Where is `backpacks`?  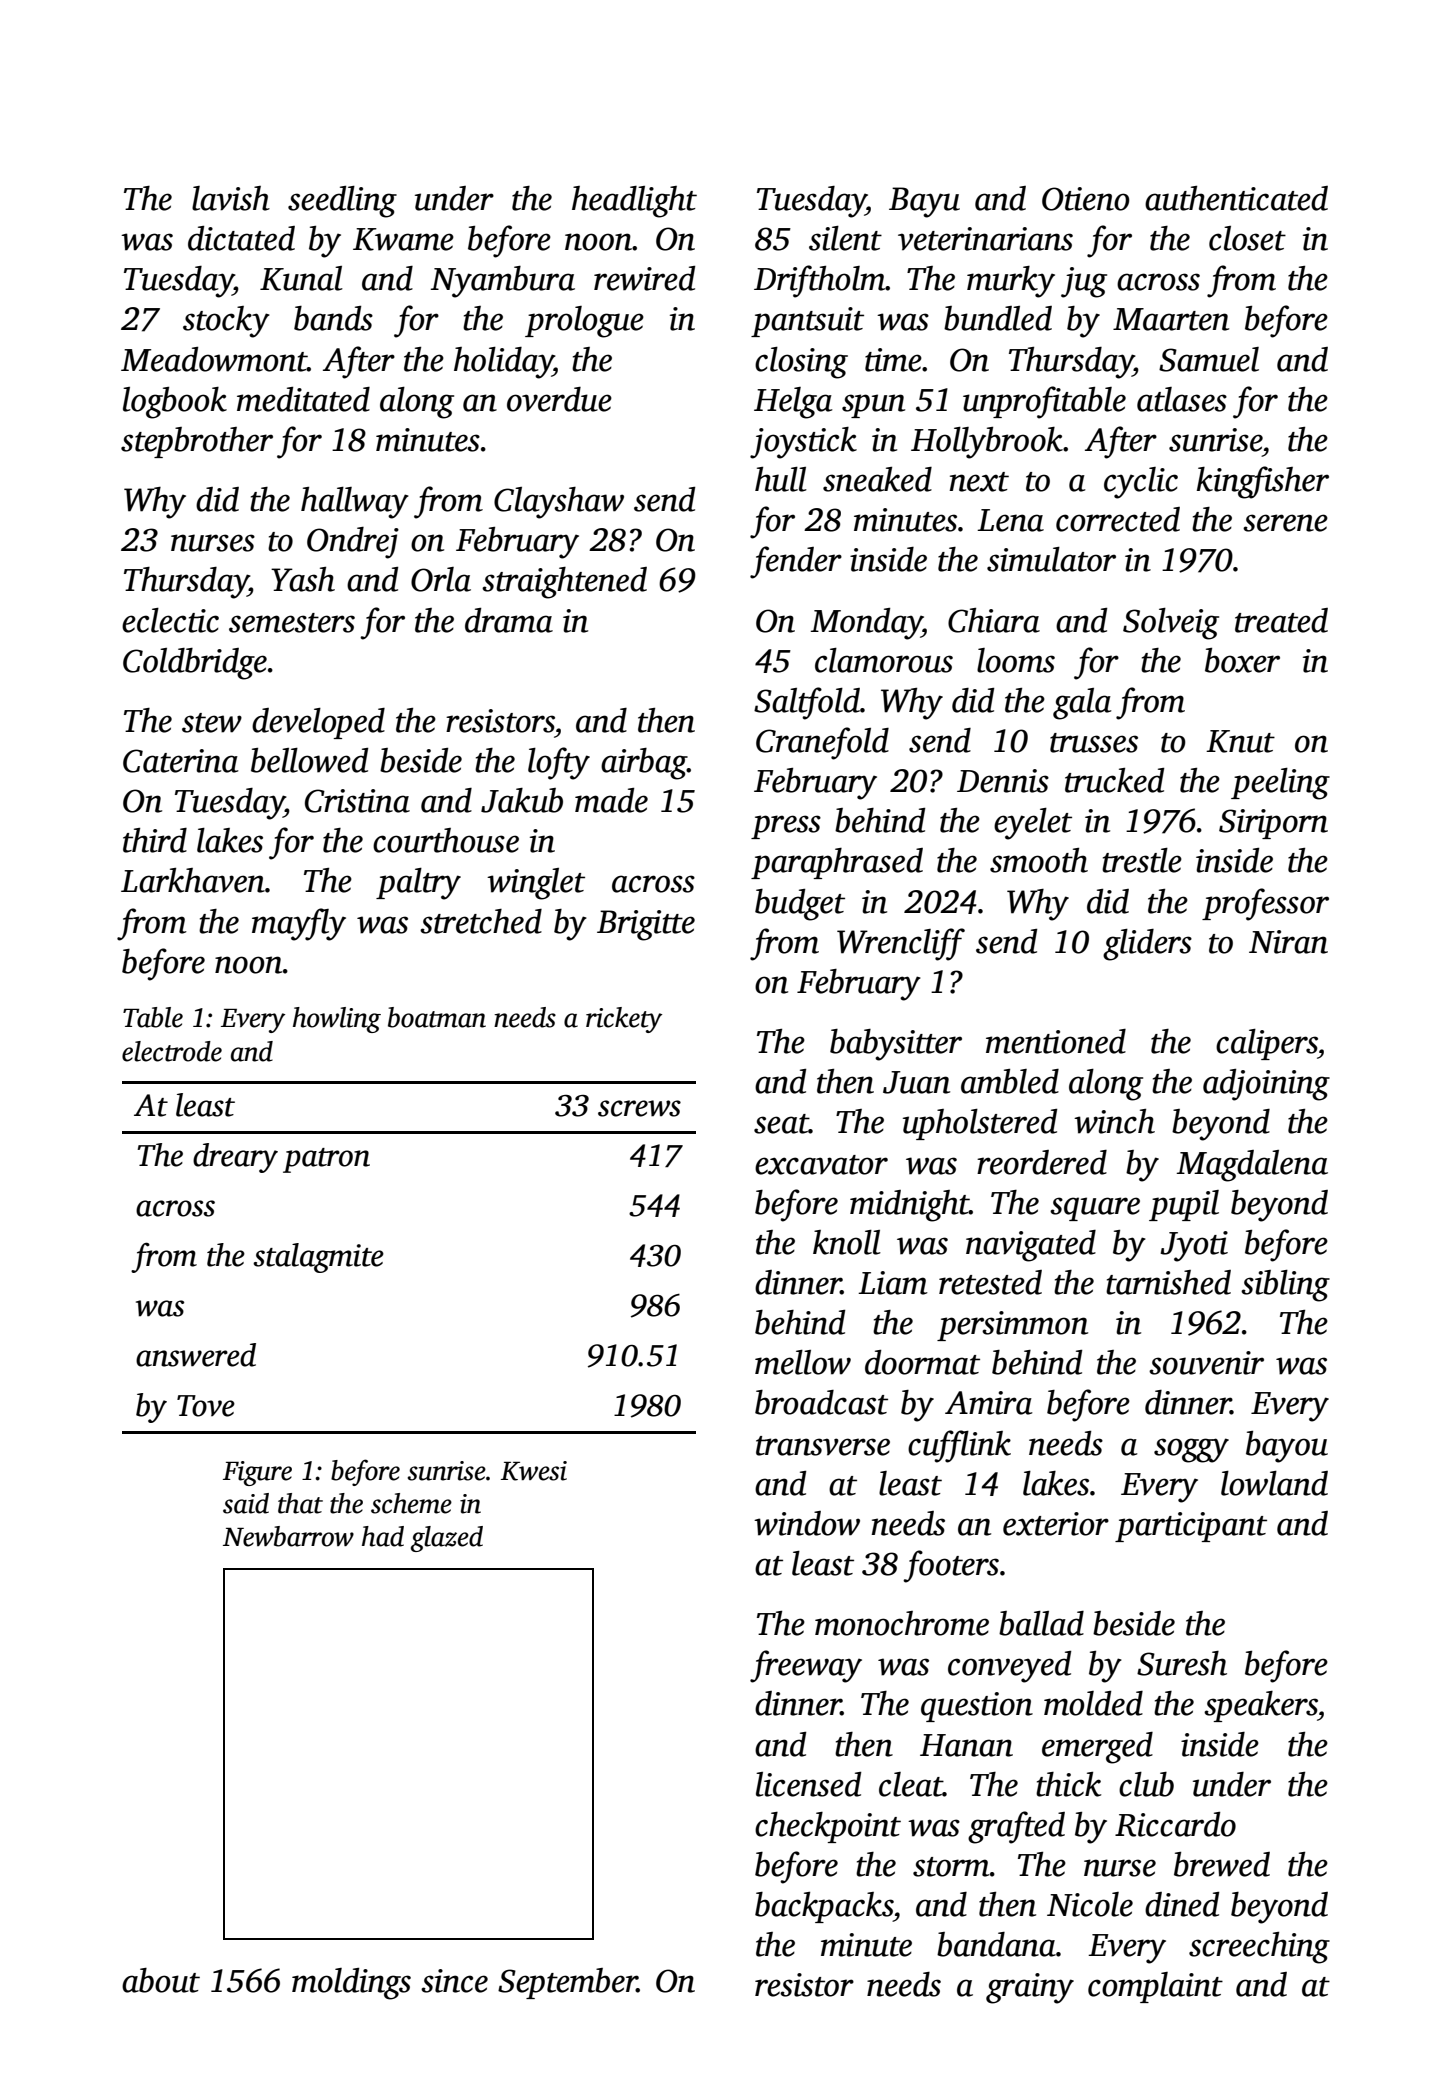
backpacks is located at coordinates (824, 1907).
